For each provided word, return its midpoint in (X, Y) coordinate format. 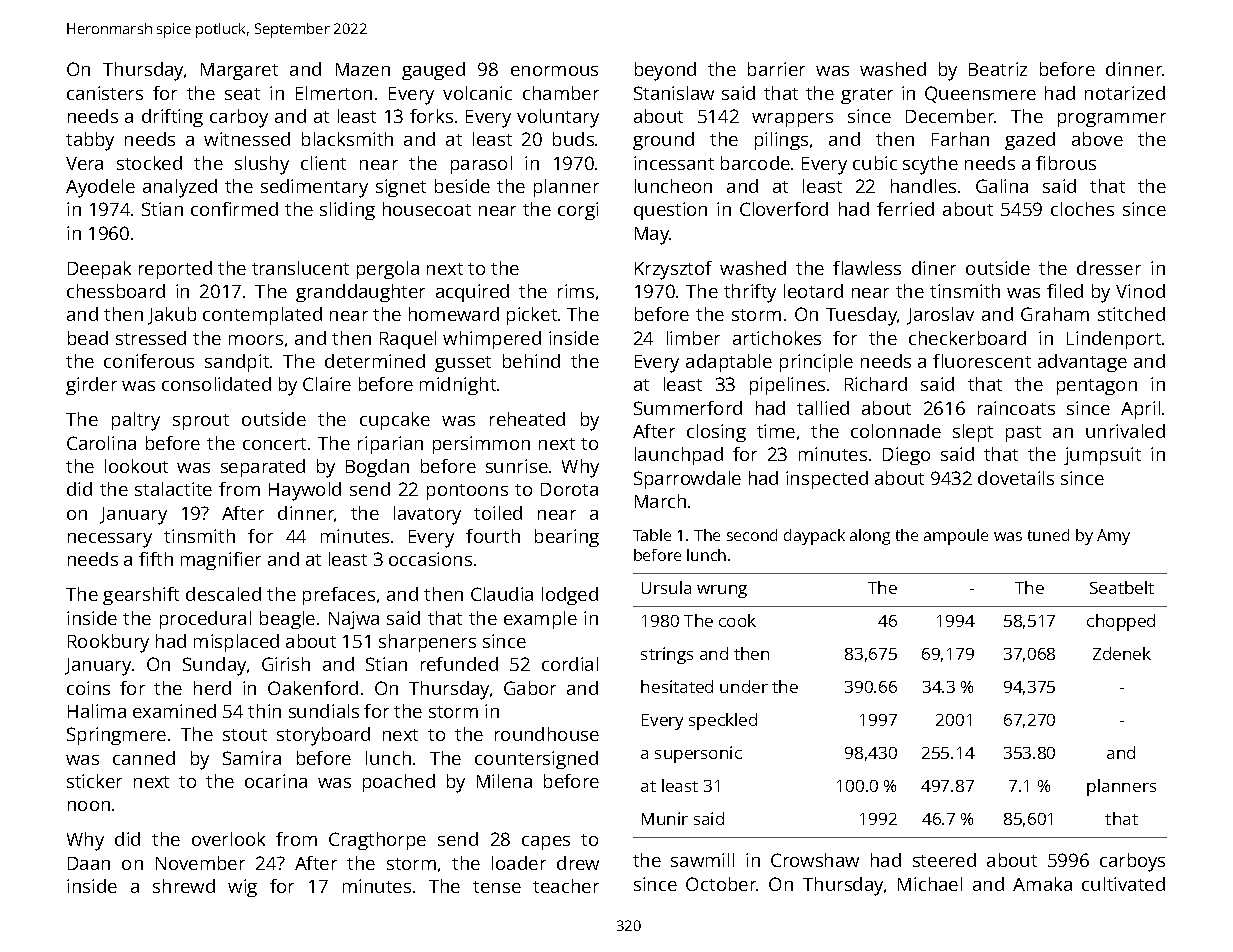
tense (497, 887)
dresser (1109, 268)
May (652, 236)
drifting (172, 118)
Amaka (1042, 884)
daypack (814, 537)
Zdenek (1122, 653)
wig (242, 888)
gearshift (141, 596)
